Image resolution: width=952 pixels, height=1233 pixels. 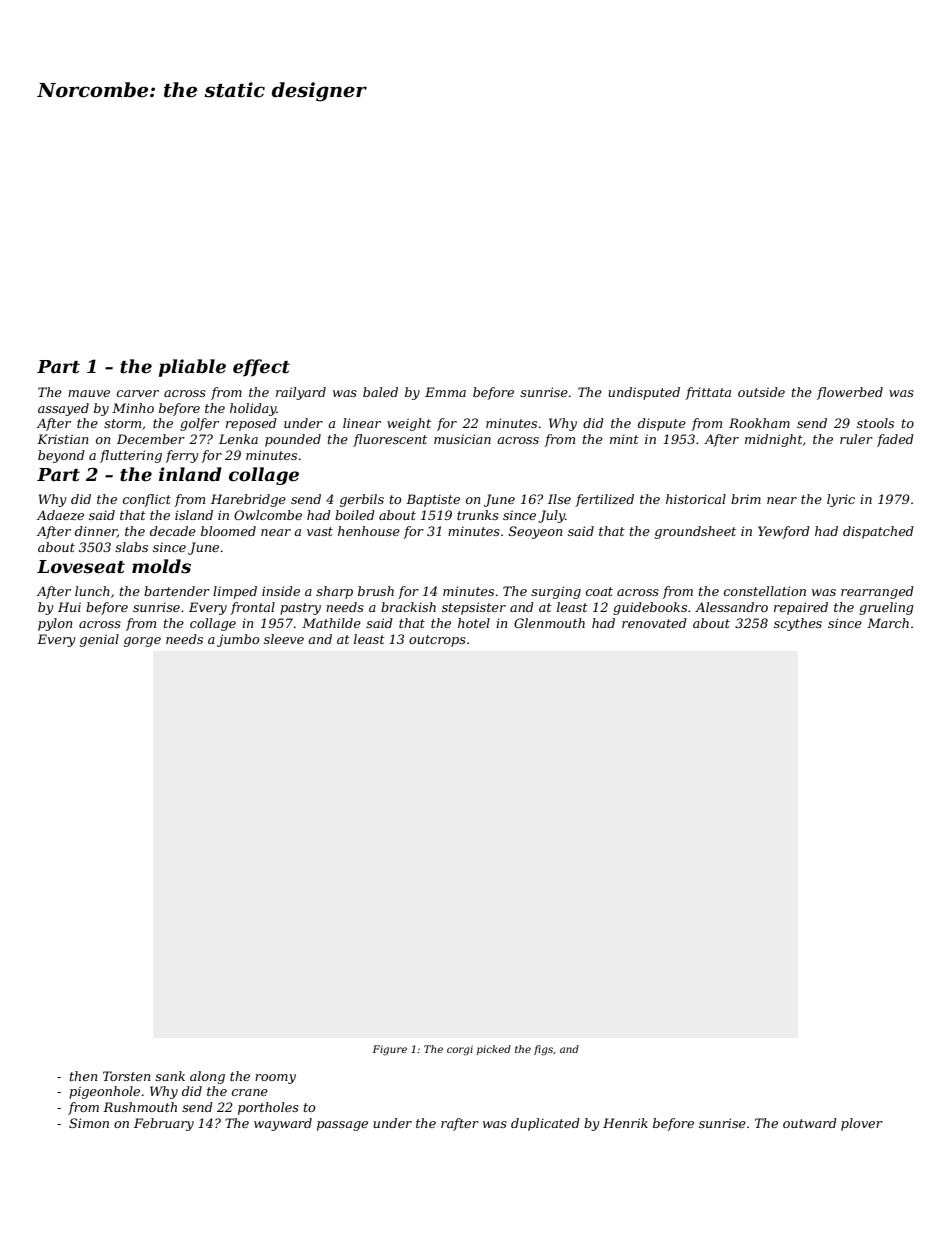 What do you see at coordinates (437, 641) in the document?
I see `outcrops` at bounding box center [437, 641].
